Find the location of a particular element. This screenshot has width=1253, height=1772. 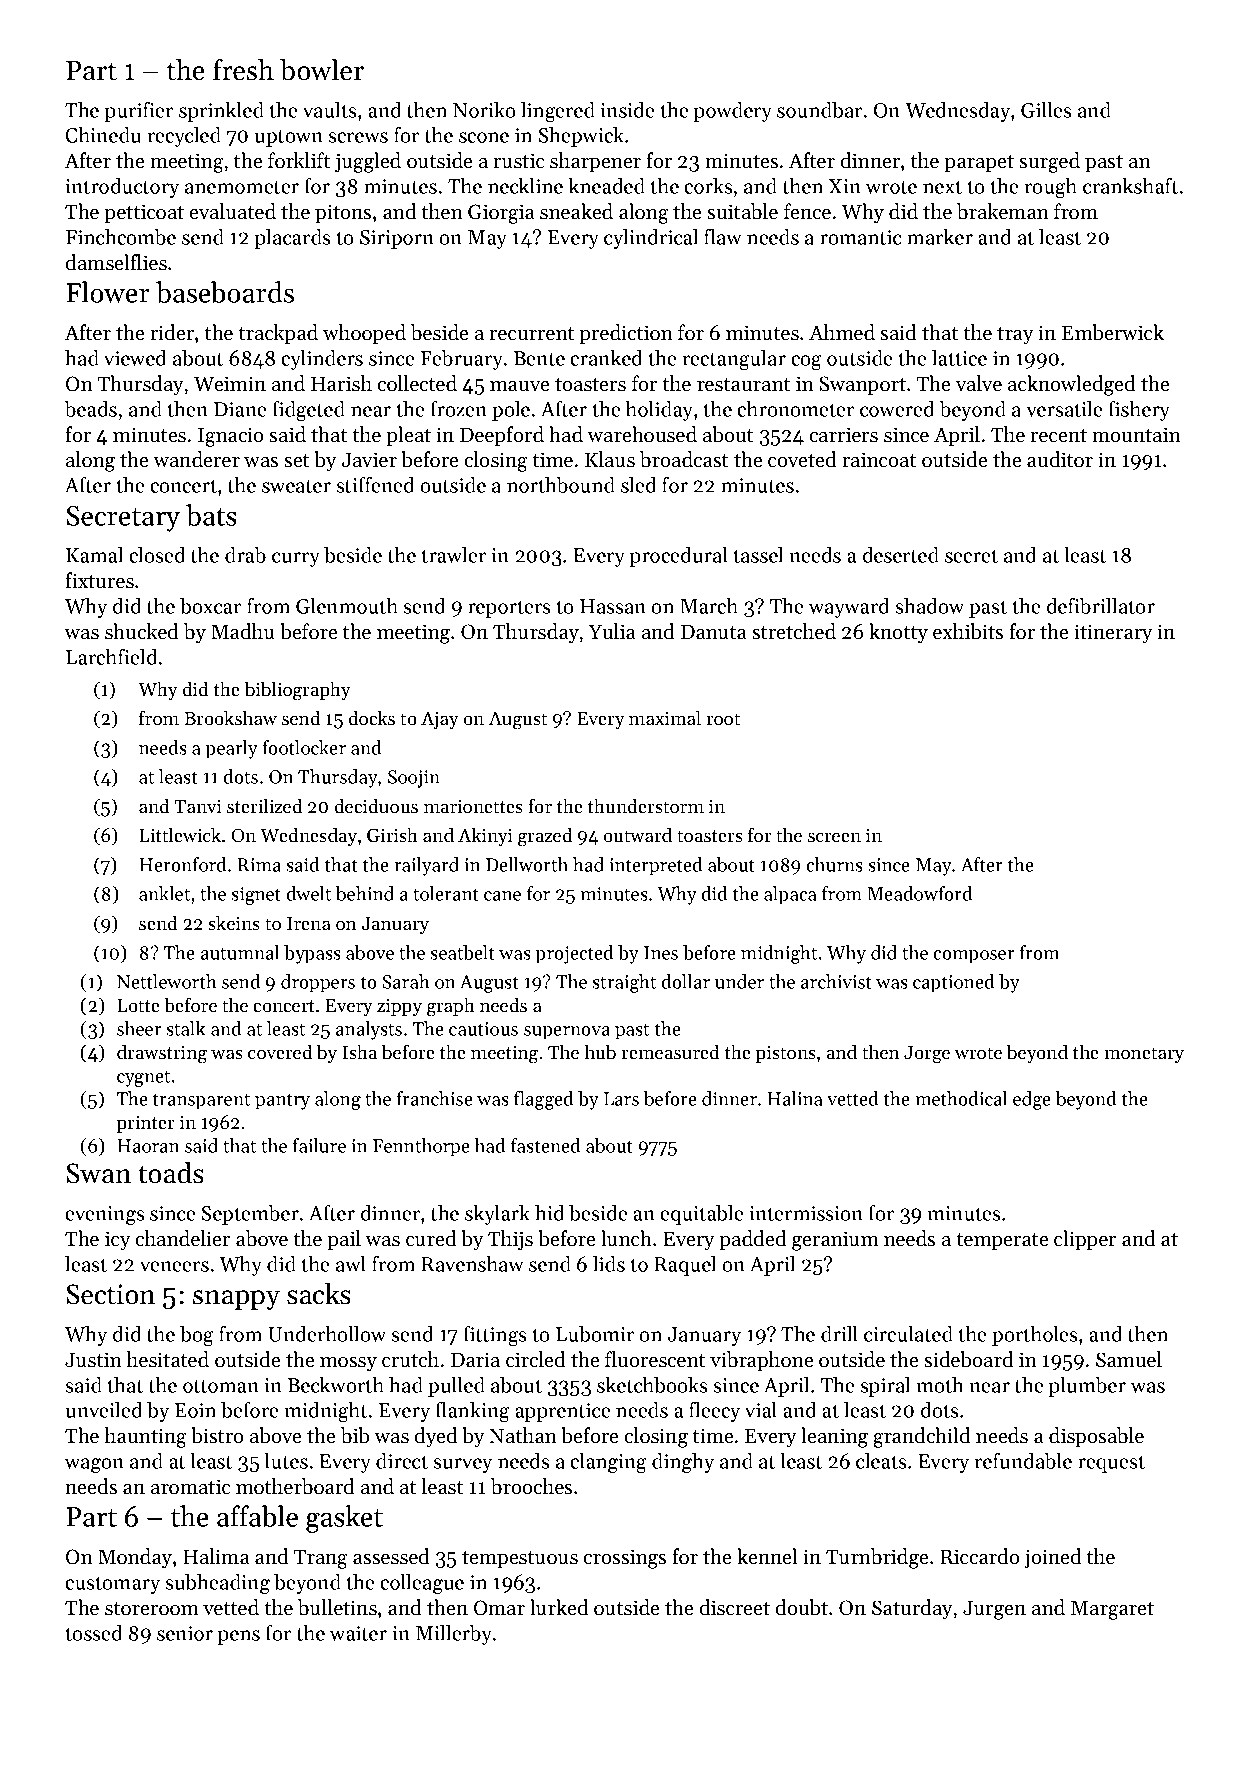

flaw is located at coordinates (723, 237).
